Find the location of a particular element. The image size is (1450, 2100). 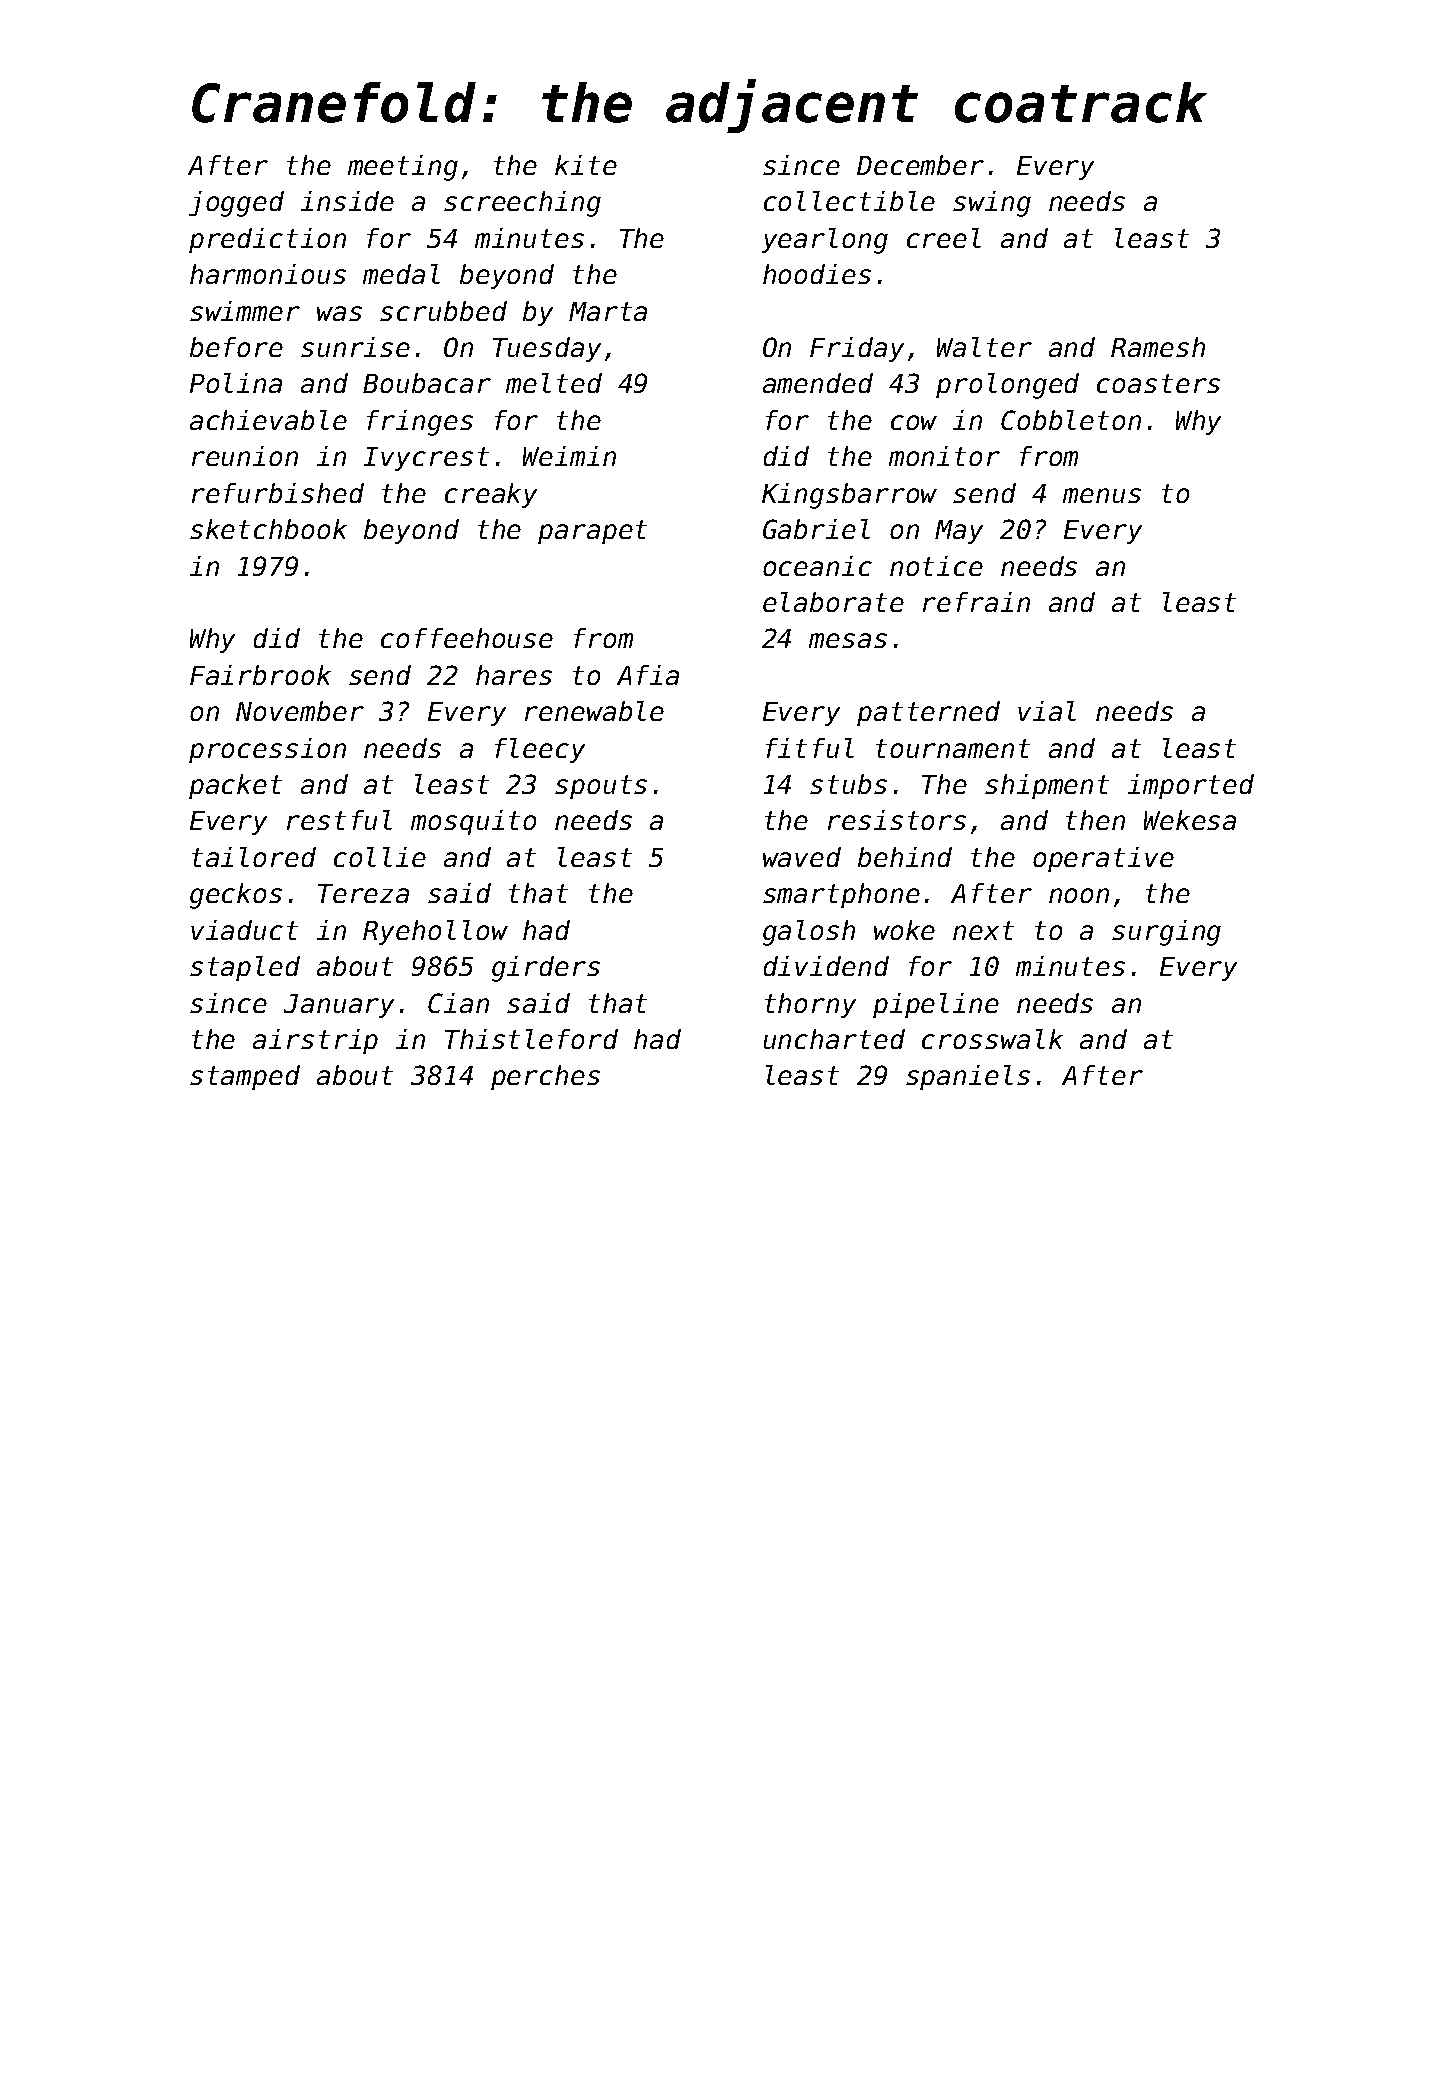

stamped is located at coordinates (245, 1077).
